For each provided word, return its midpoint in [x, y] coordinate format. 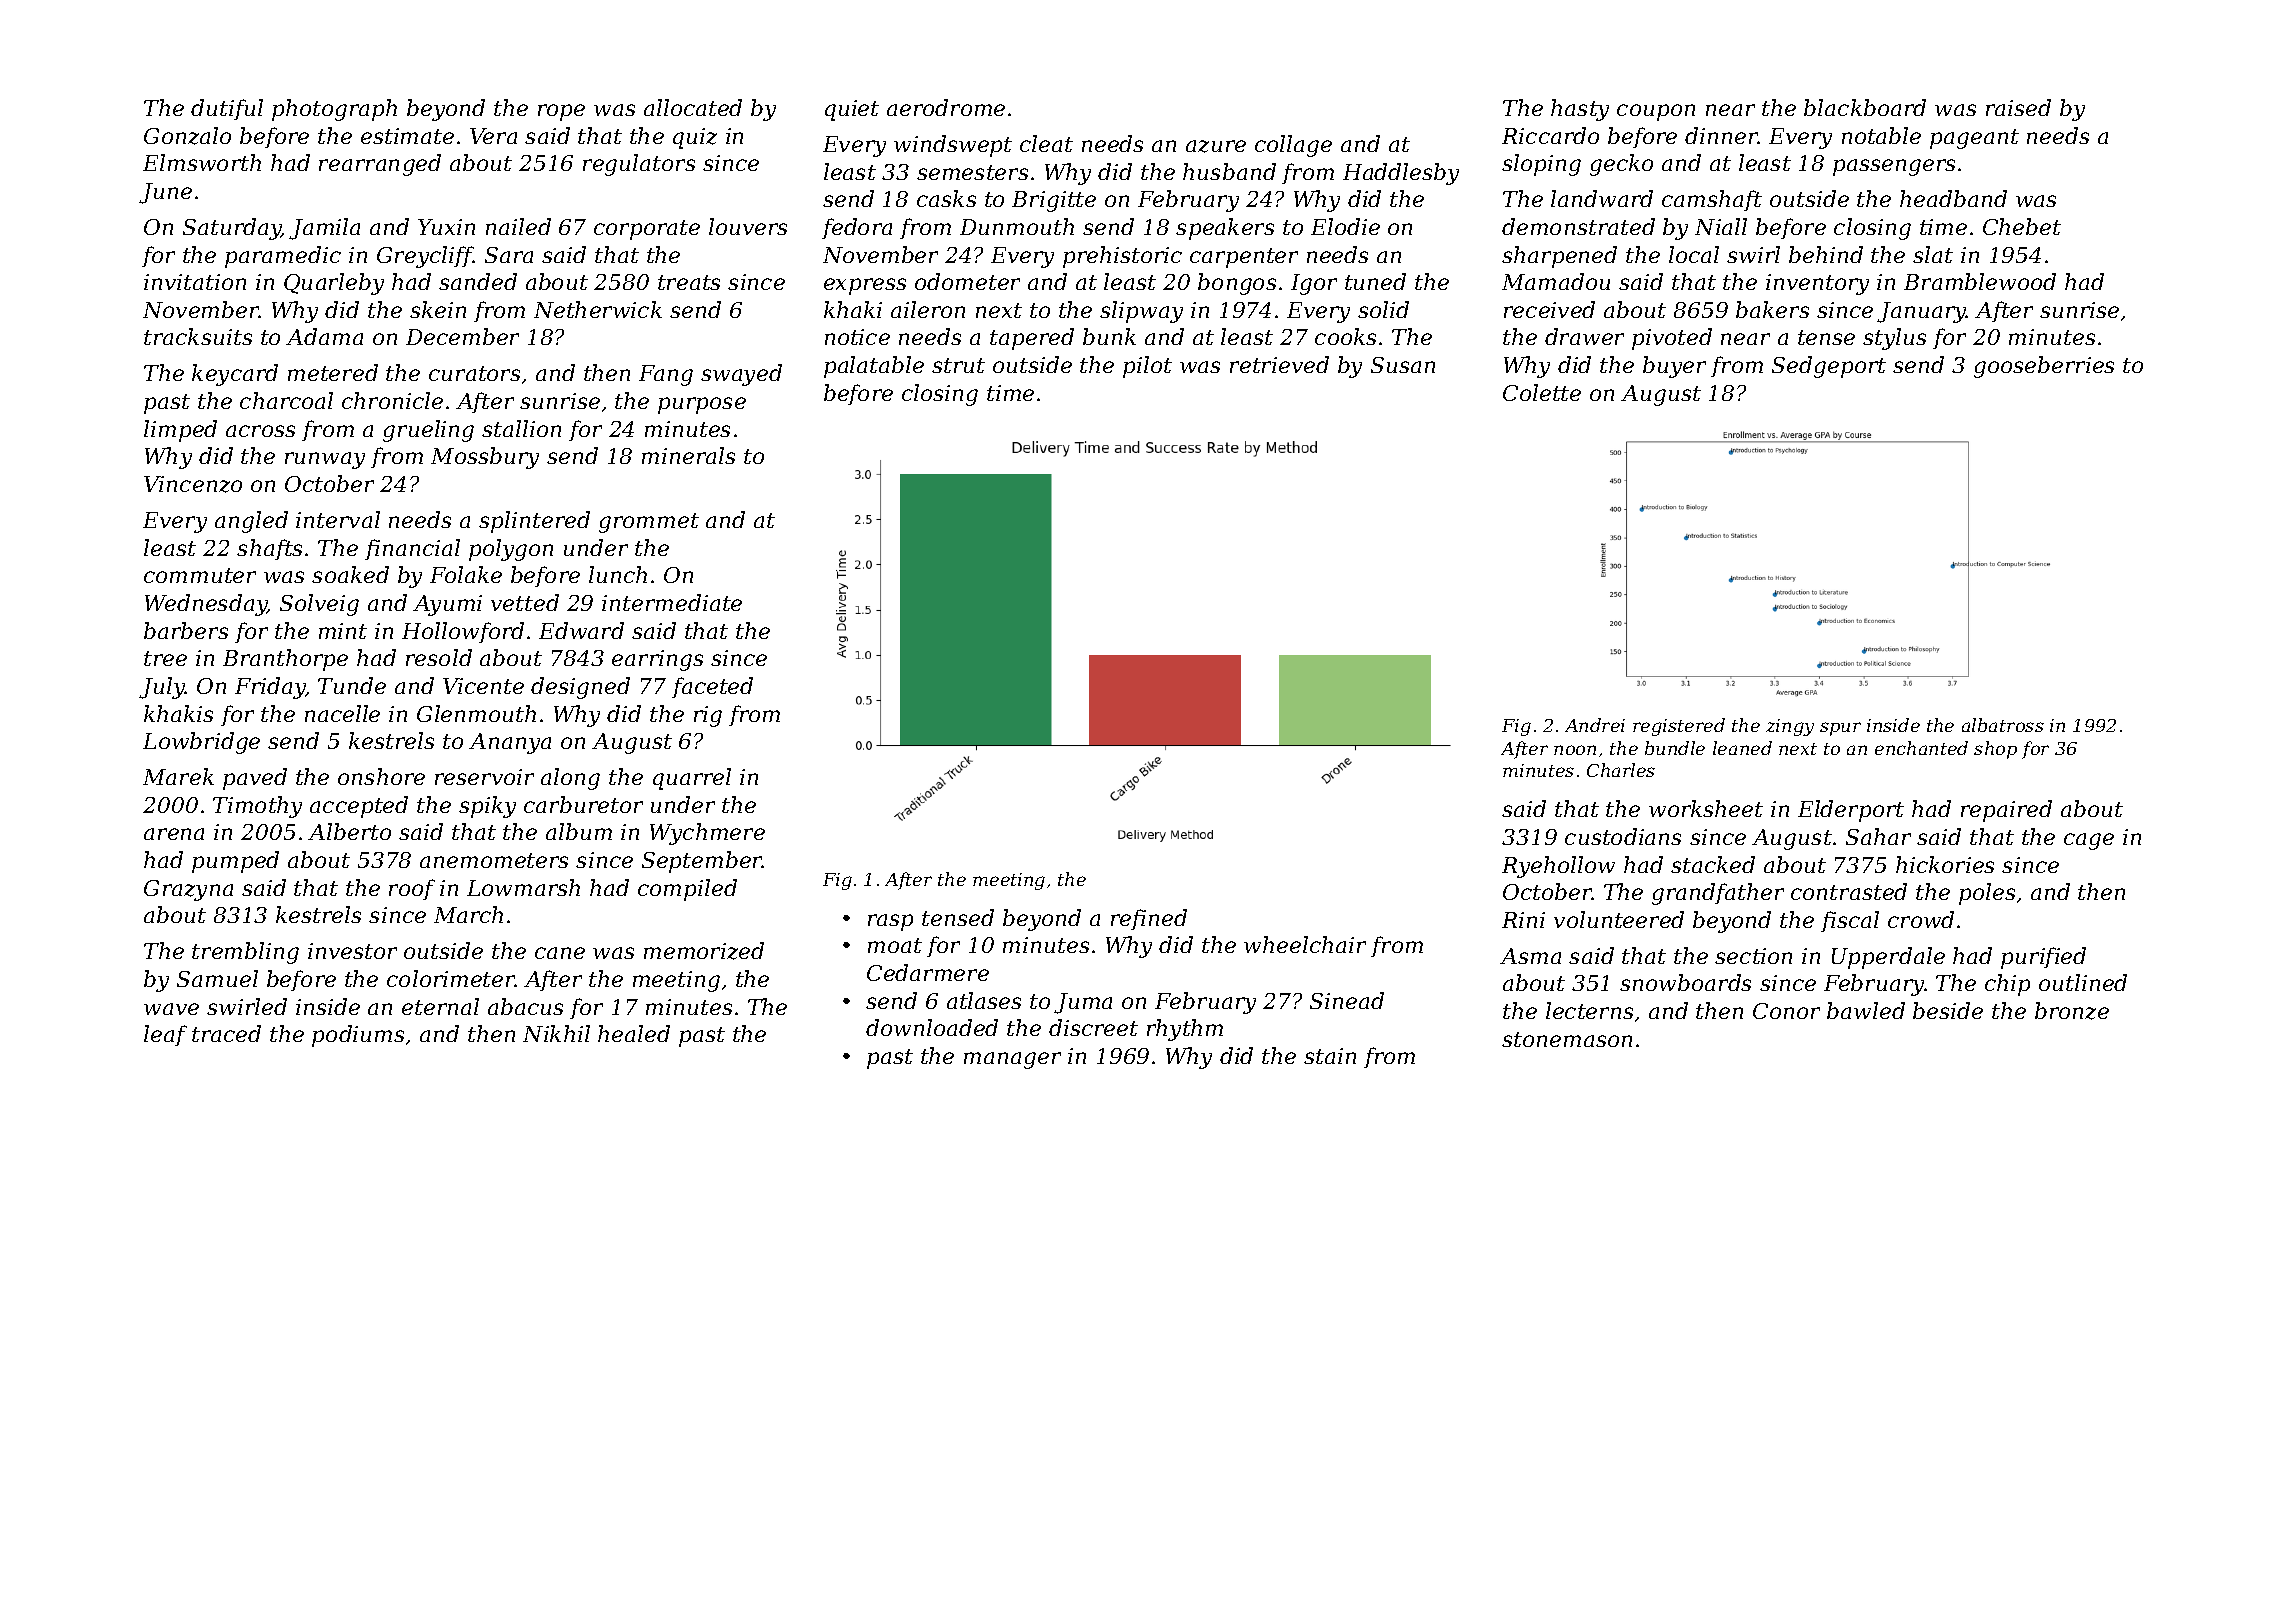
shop [1995, 750]
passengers [1894, 167]
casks [946, 198]
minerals [688, 455]
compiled [687, 890]
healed [634, 1033]
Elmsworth [202, 162]
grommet [649, 523]
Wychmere [707, 834]
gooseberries [2044, 367]
